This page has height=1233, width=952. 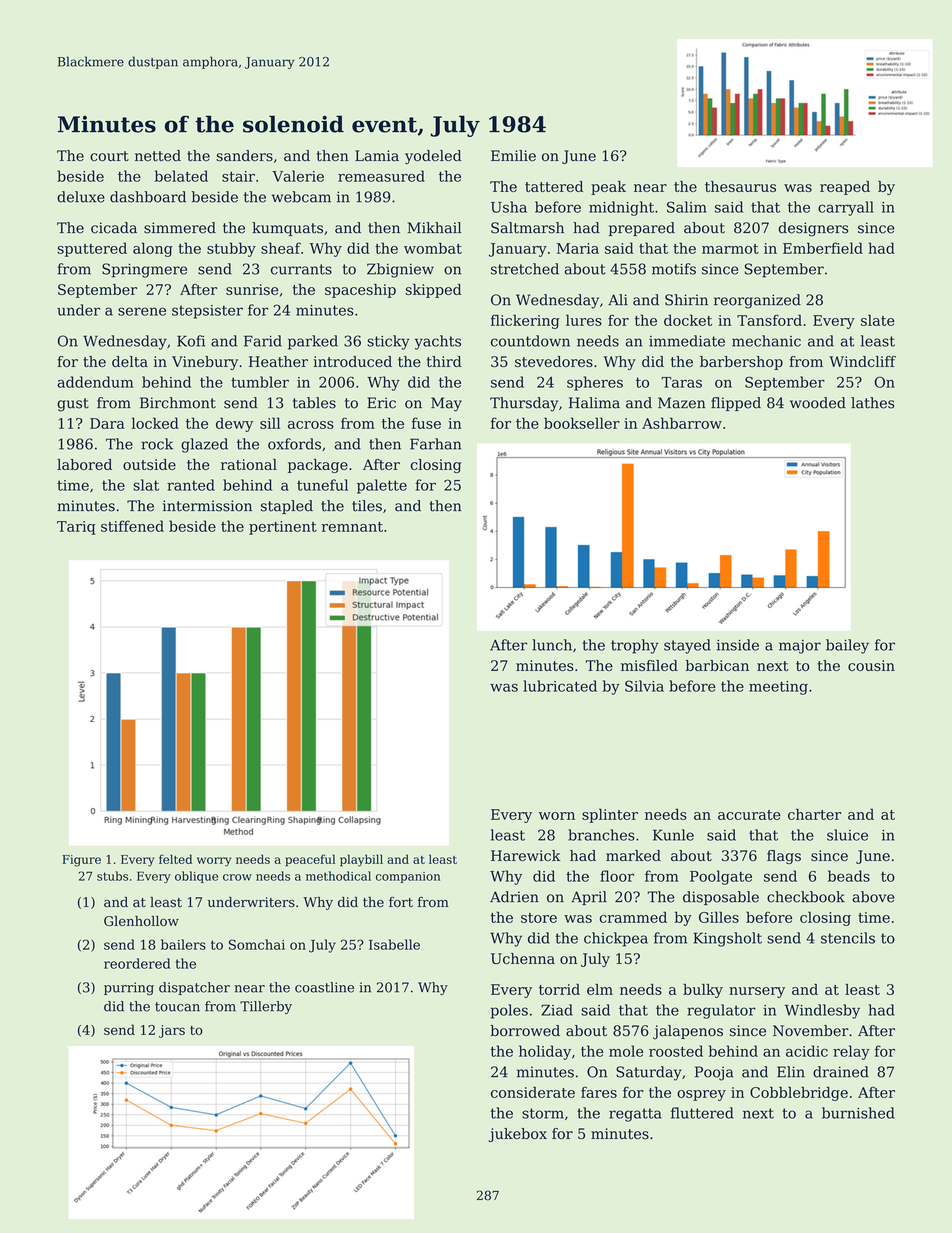 What do you see at coordinates (552, 645) in the page?
I see `lunch` at bounding box center [552, 645].
